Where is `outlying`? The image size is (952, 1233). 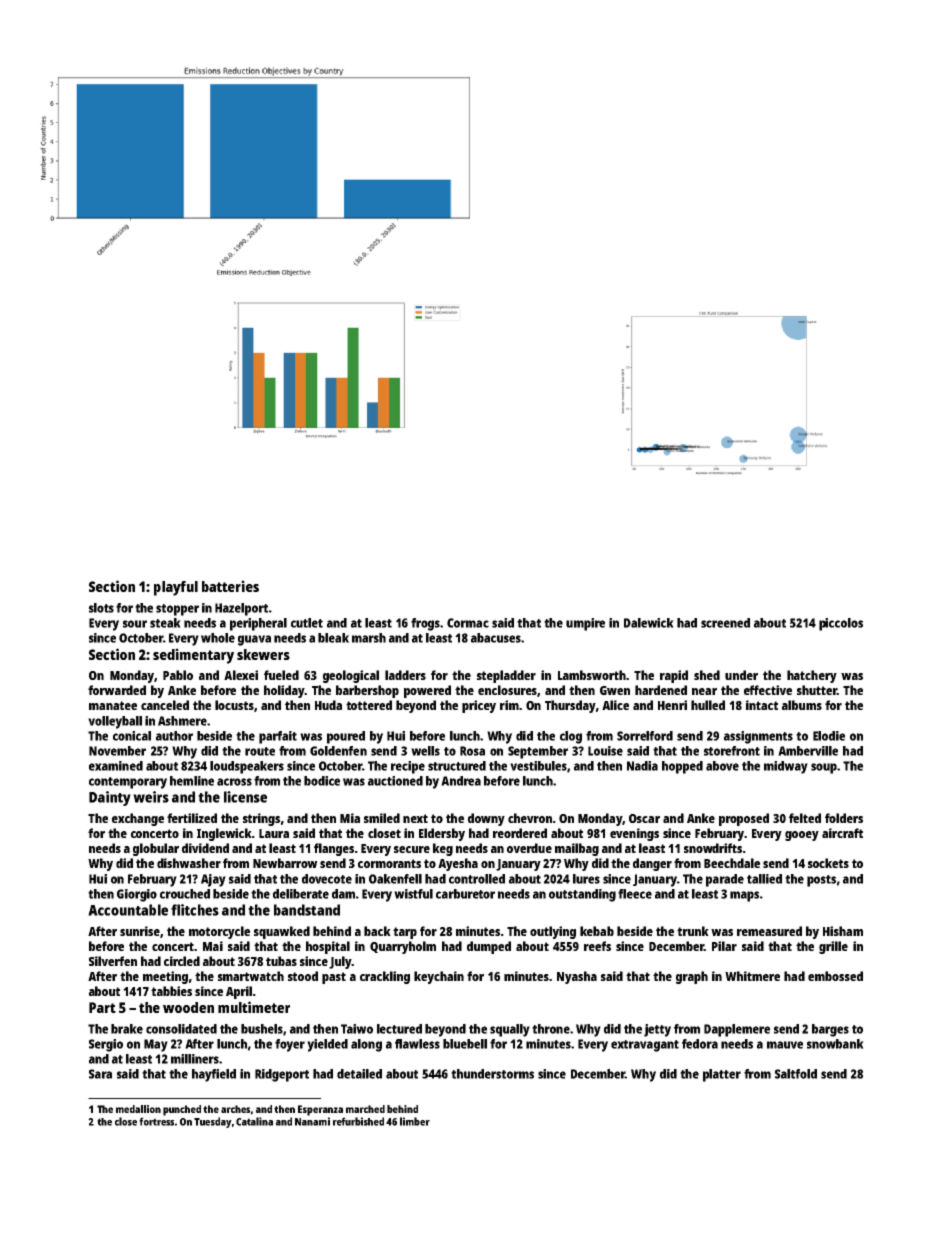
outlying is located at coordinates (553, 932).
